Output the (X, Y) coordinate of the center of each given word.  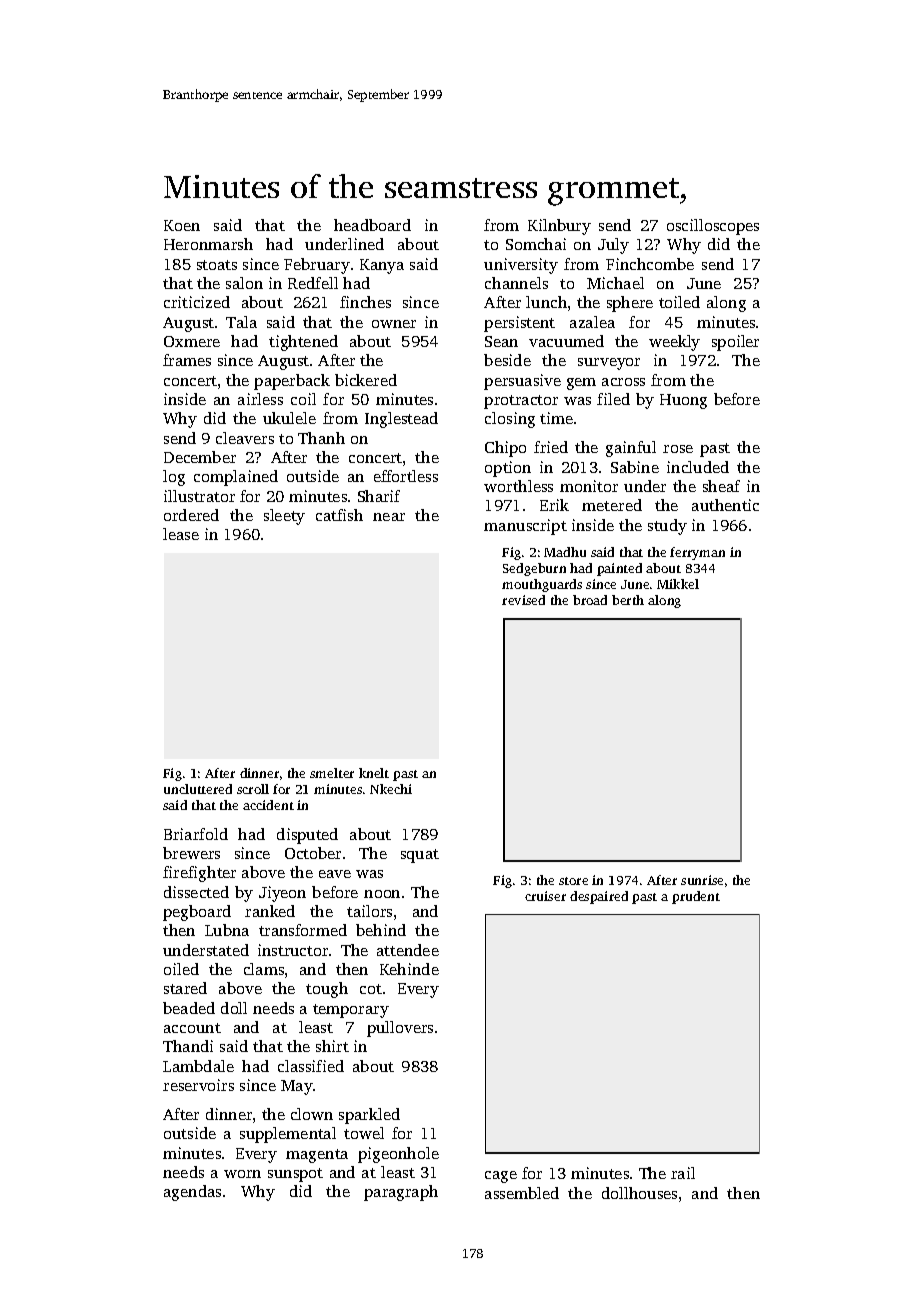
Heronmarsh (208, 244)
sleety (284, 517)
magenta (317, 1156)
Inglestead (401, 420)
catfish (339, 515)
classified (311, 1066)
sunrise (702, 880)
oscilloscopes (713, 227)
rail (683, 1173)
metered (612, 505)
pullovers (400, 1029)
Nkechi (391, 789)
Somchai (536, 244)
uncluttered (198, 789)
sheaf (721, 486)
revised (523, 600)
